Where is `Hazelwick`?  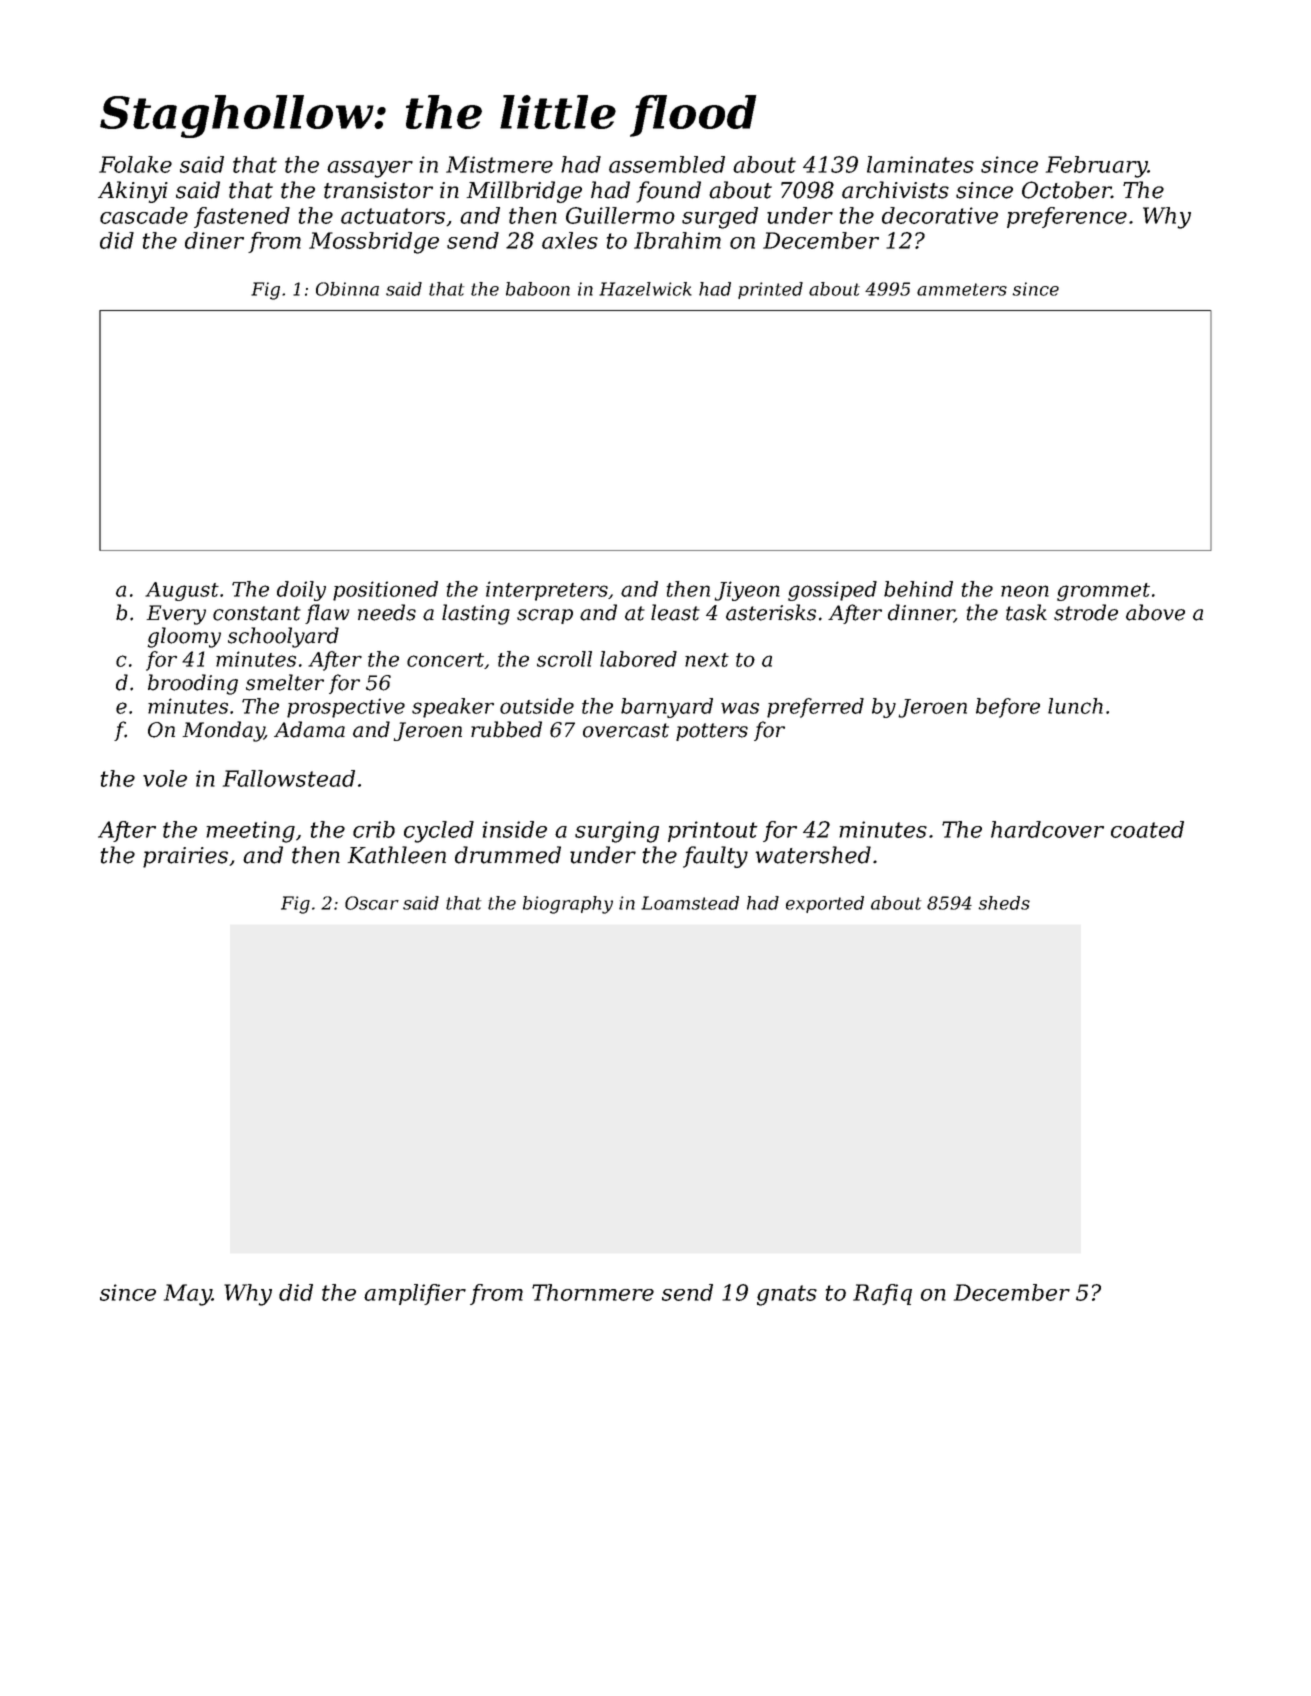 Hazelwick is located at coordinates (645, 289).
